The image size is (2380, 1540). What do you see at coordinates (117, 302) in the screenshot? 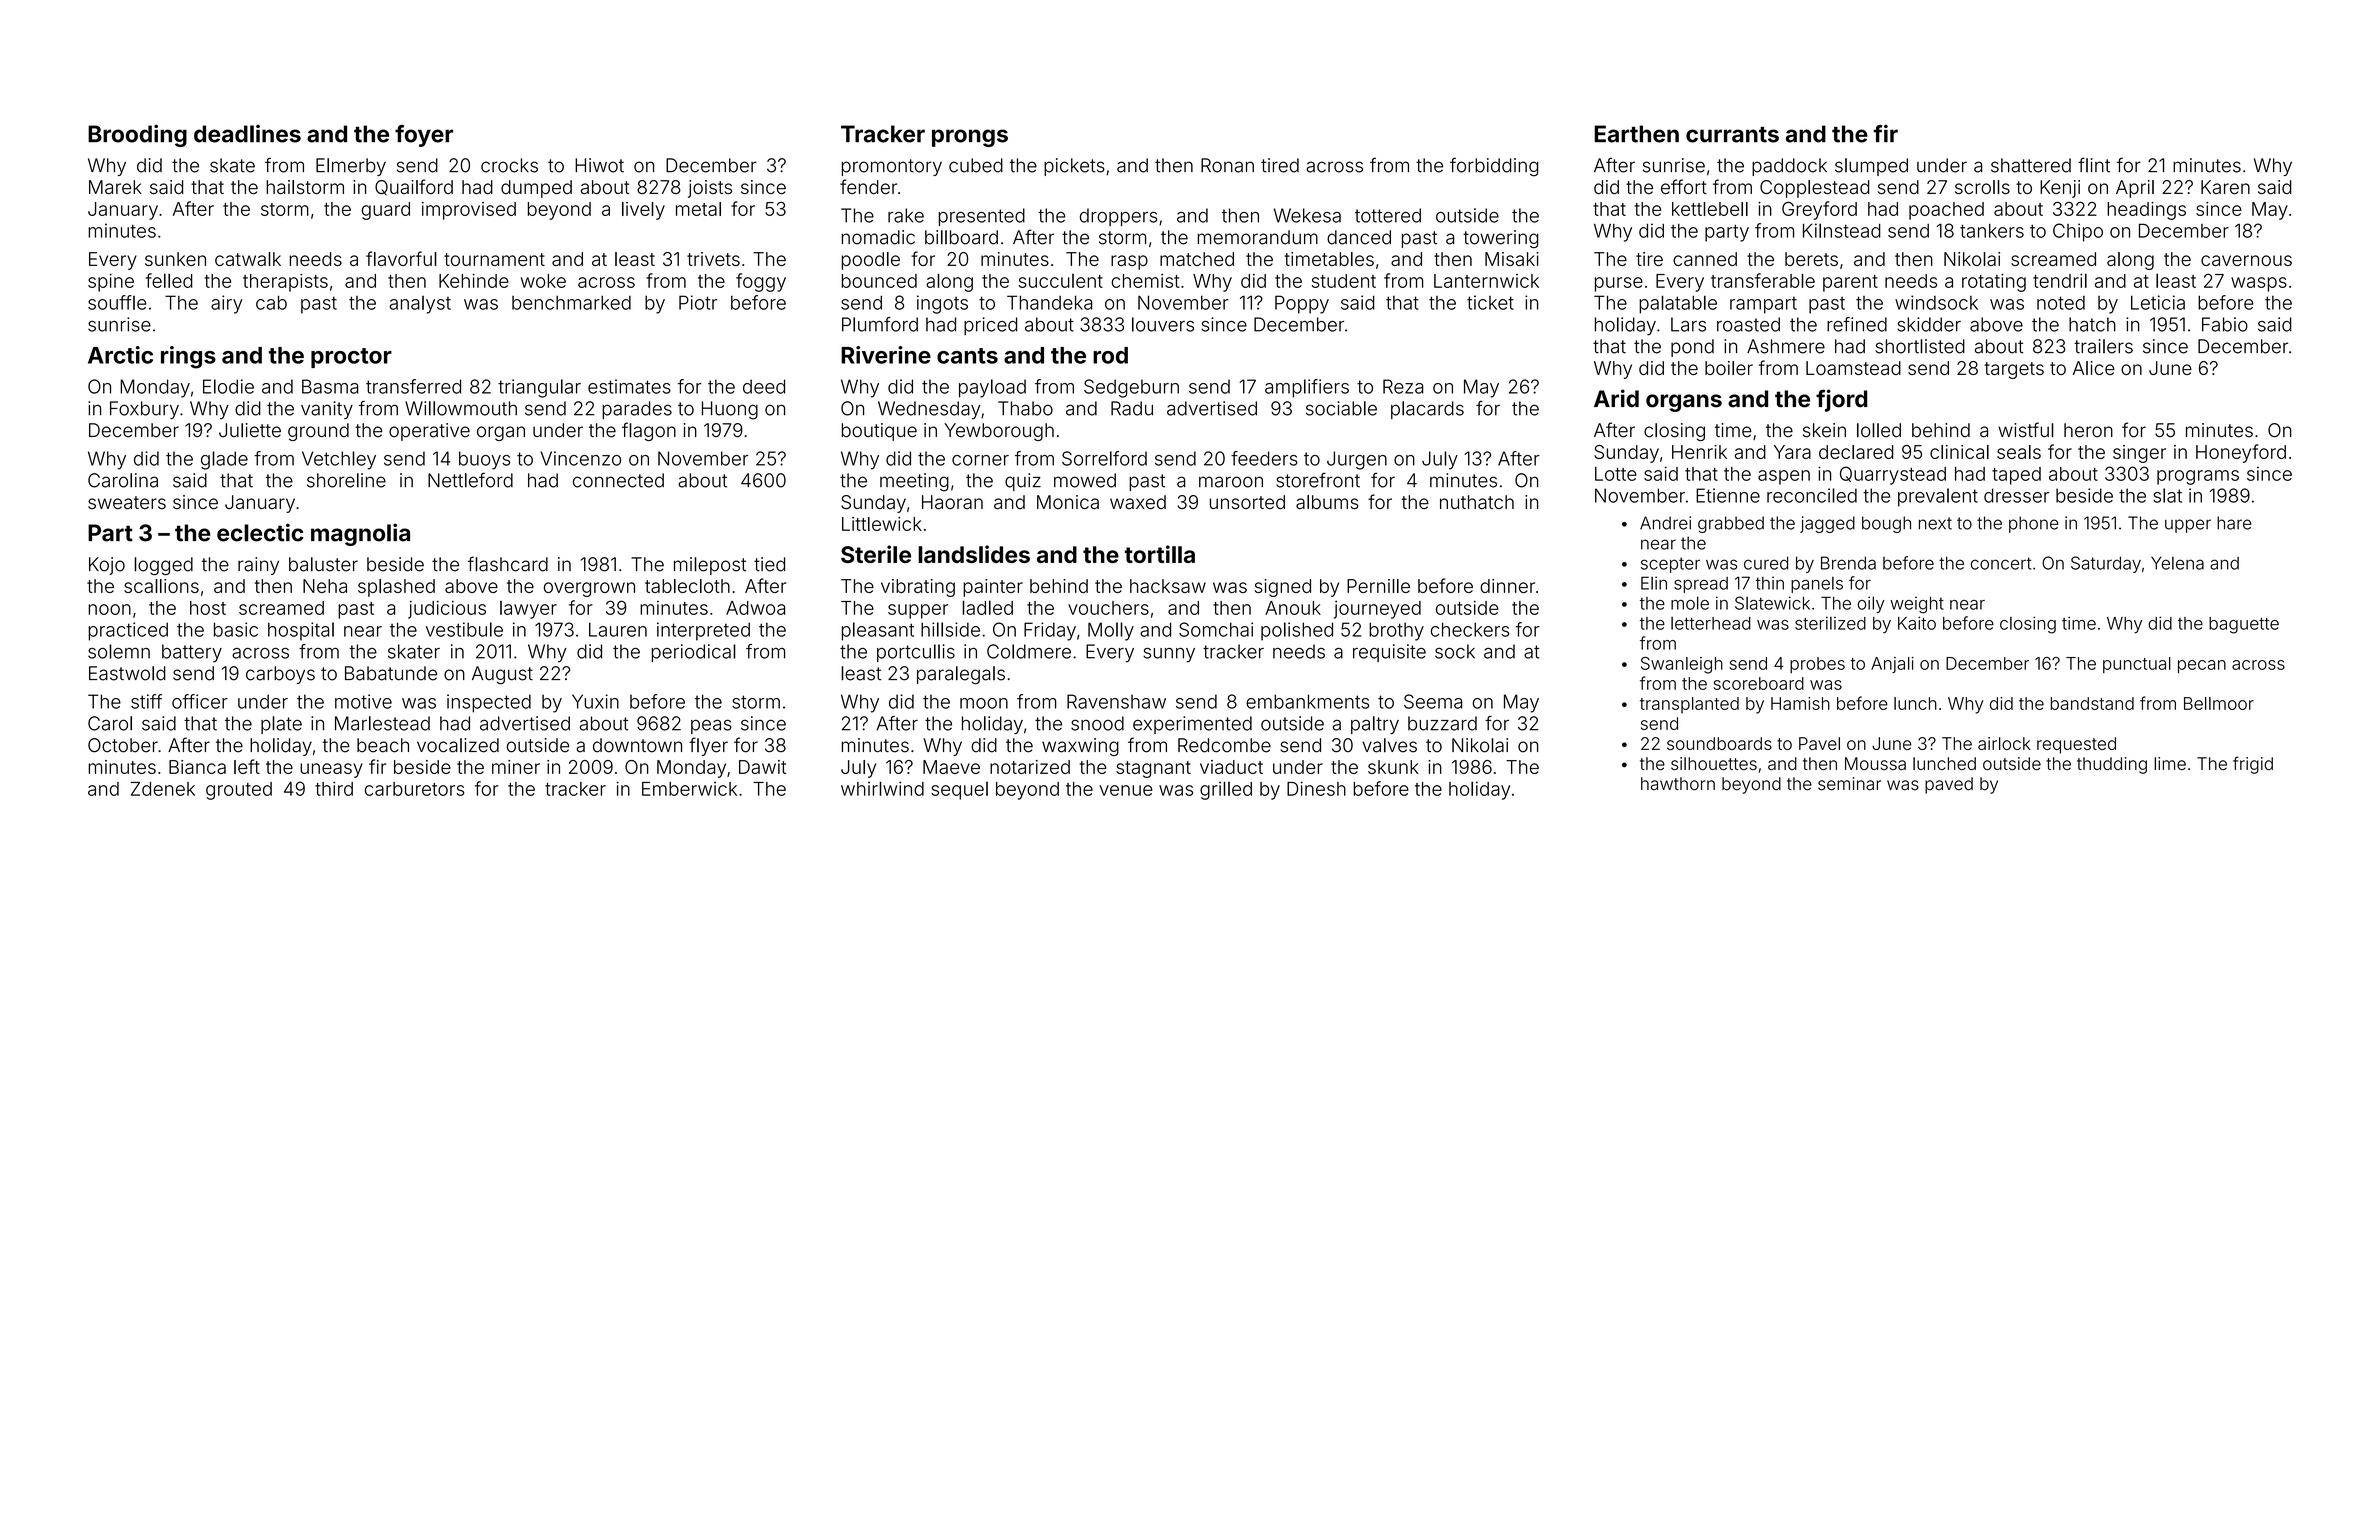
I see `souffle` at bounding box center [117, 302].
